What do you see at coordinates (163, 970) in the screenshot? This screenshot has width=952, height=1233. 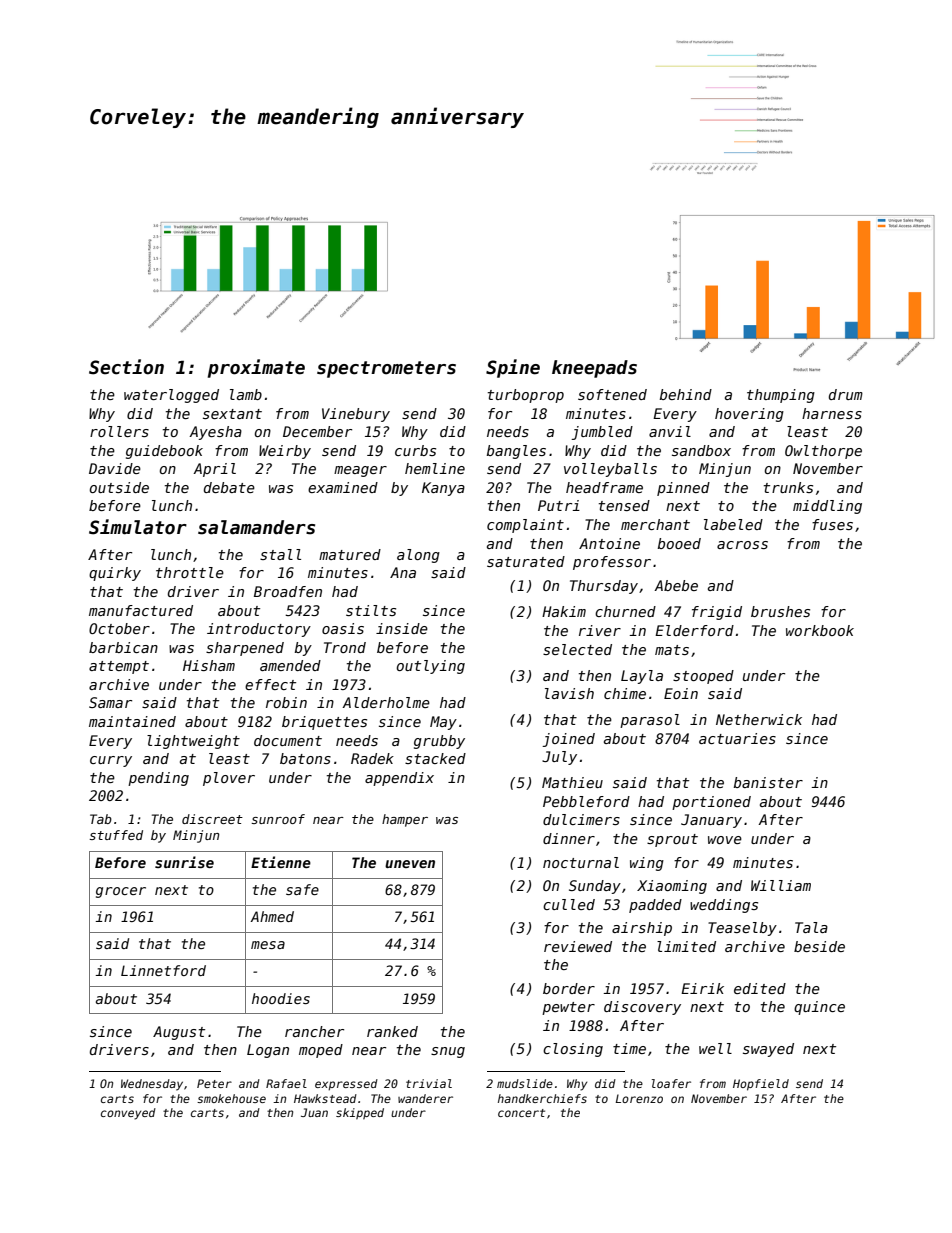 I see `Linnetford` at bounding box center [163, 970].
